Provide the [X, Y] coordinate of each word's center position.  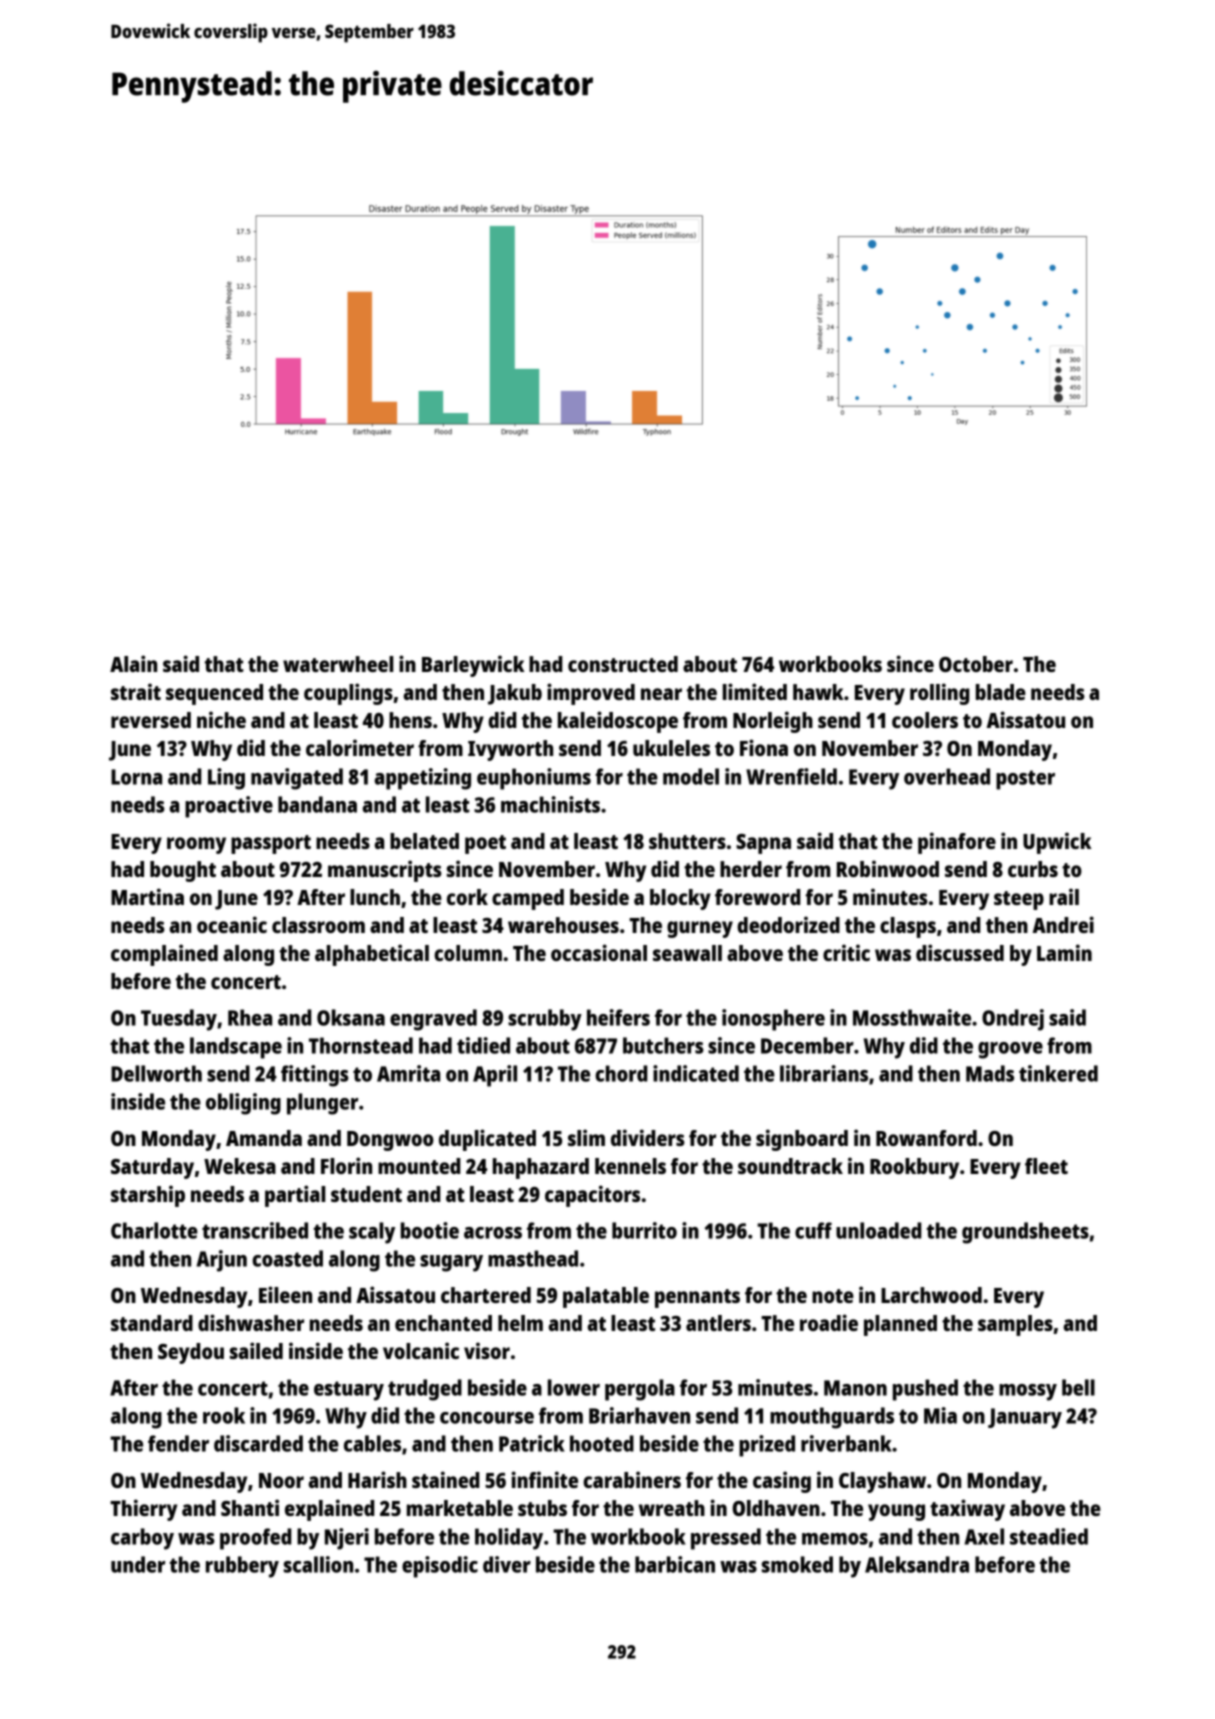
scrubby [545, 1020]
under [138, 1564]
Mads [990, 1073]
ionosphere [773, 1020]
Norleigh [773, 722]
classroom [318, 925]
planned [900, 1325]
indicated [696, 1073]
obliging [243, 1104]
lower [574, 1387]
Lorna [136, 777]
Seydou [191, 1353]
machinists [550, 804]
